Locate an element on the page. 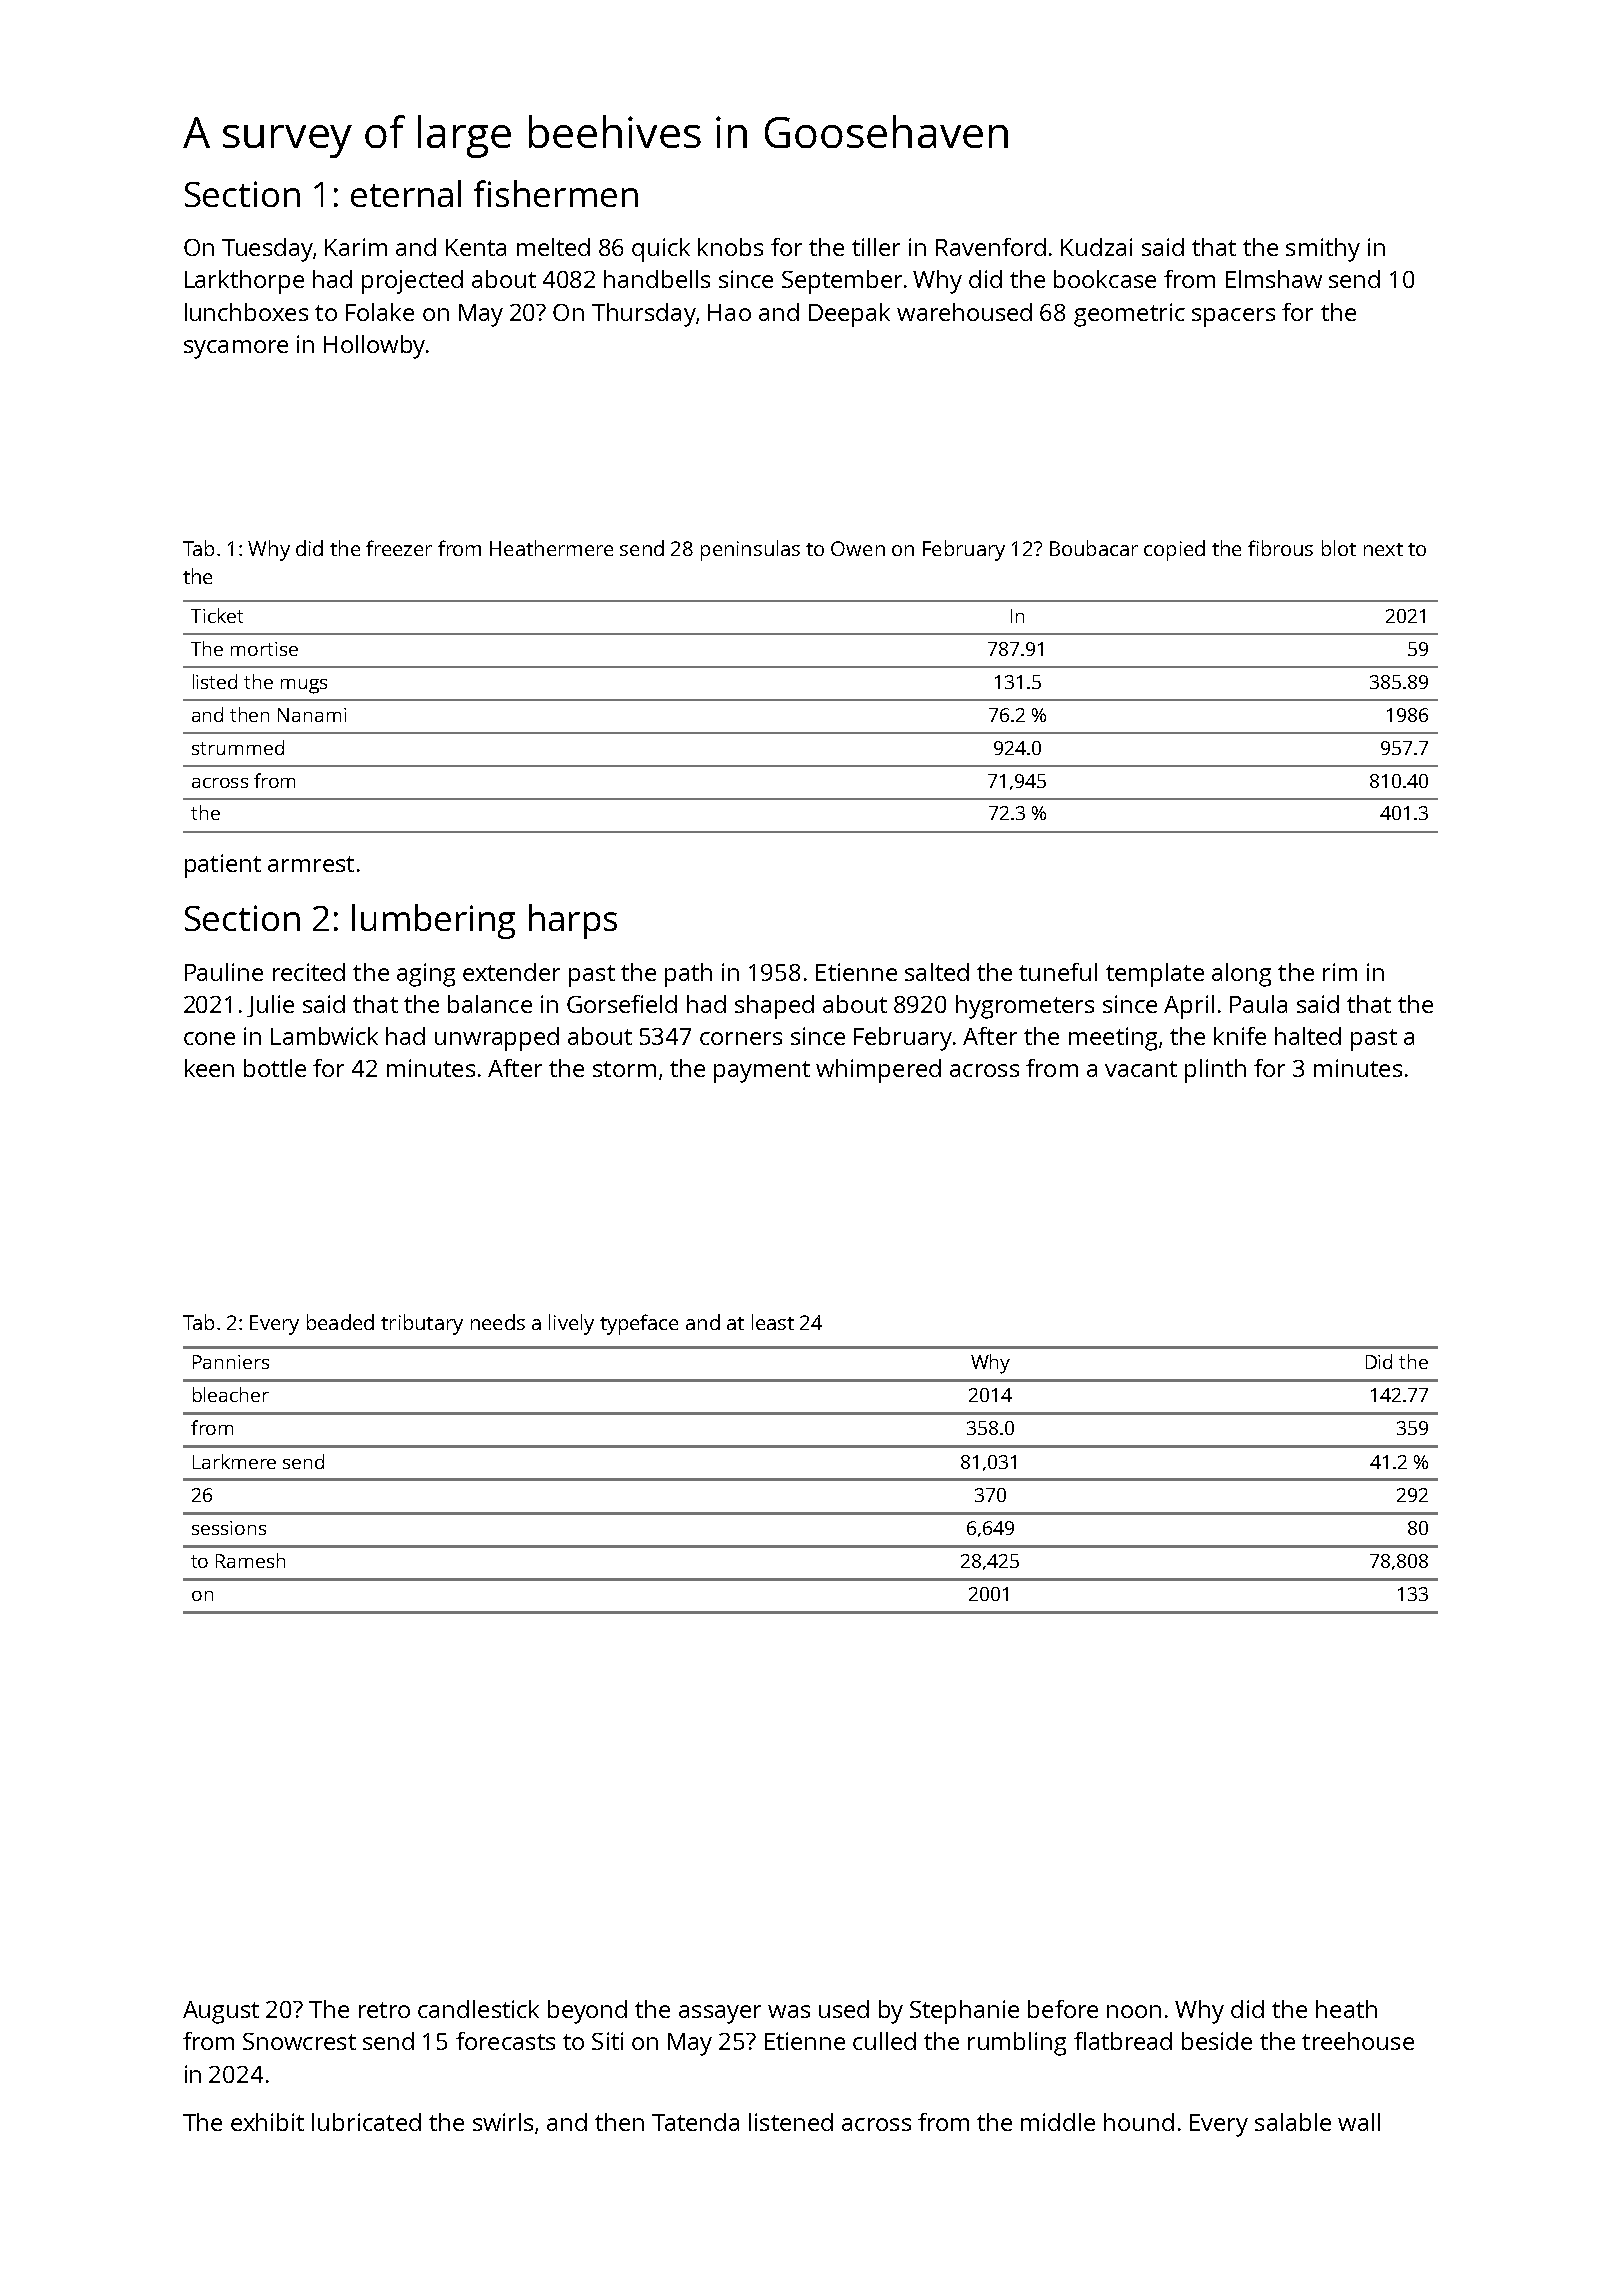  noon is located at coordinates (1134, 2011).
